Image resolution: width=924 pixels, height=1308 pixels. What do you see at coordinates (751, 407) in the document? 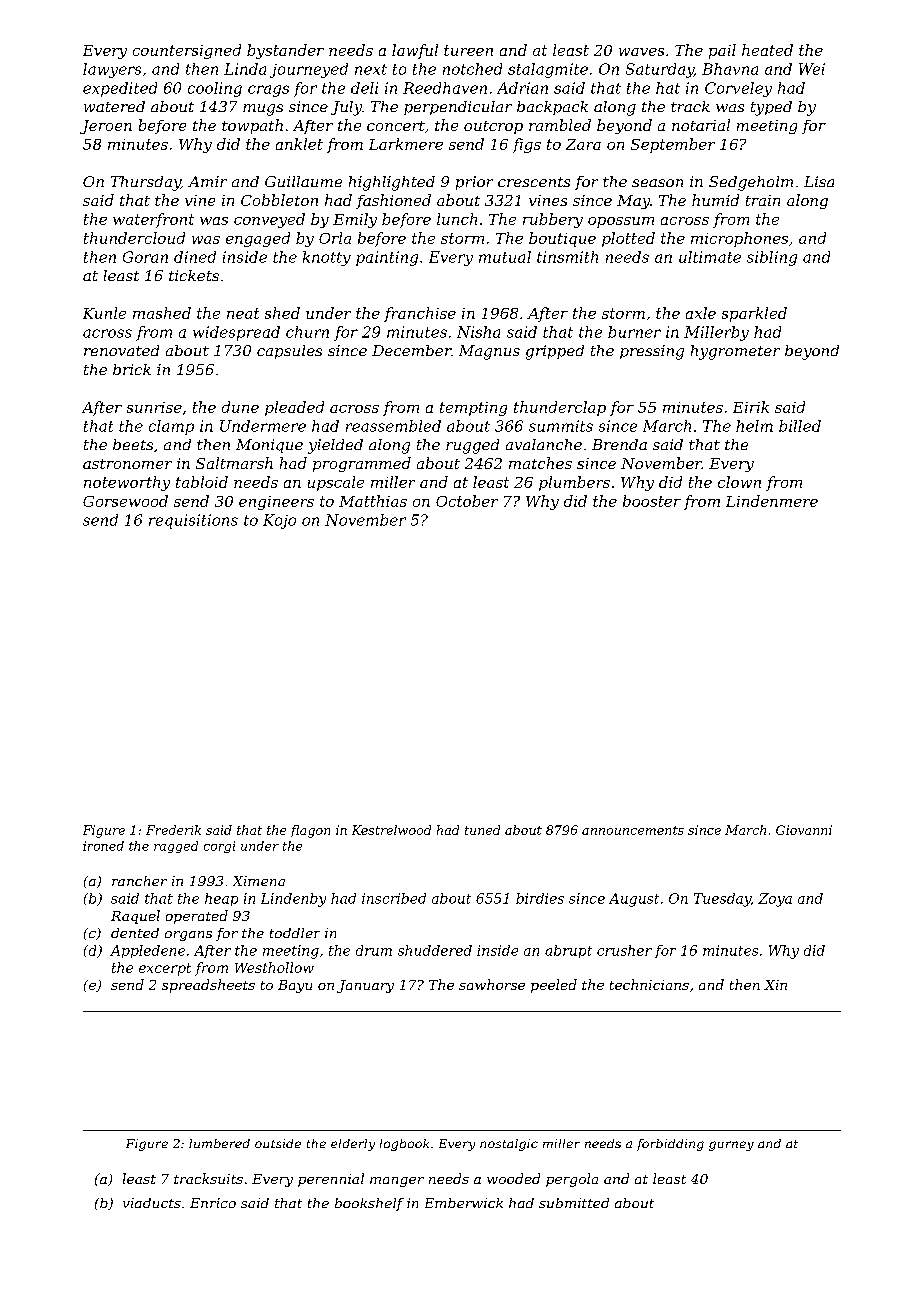
I see `Eirik` at bounding box center [751, 407].
